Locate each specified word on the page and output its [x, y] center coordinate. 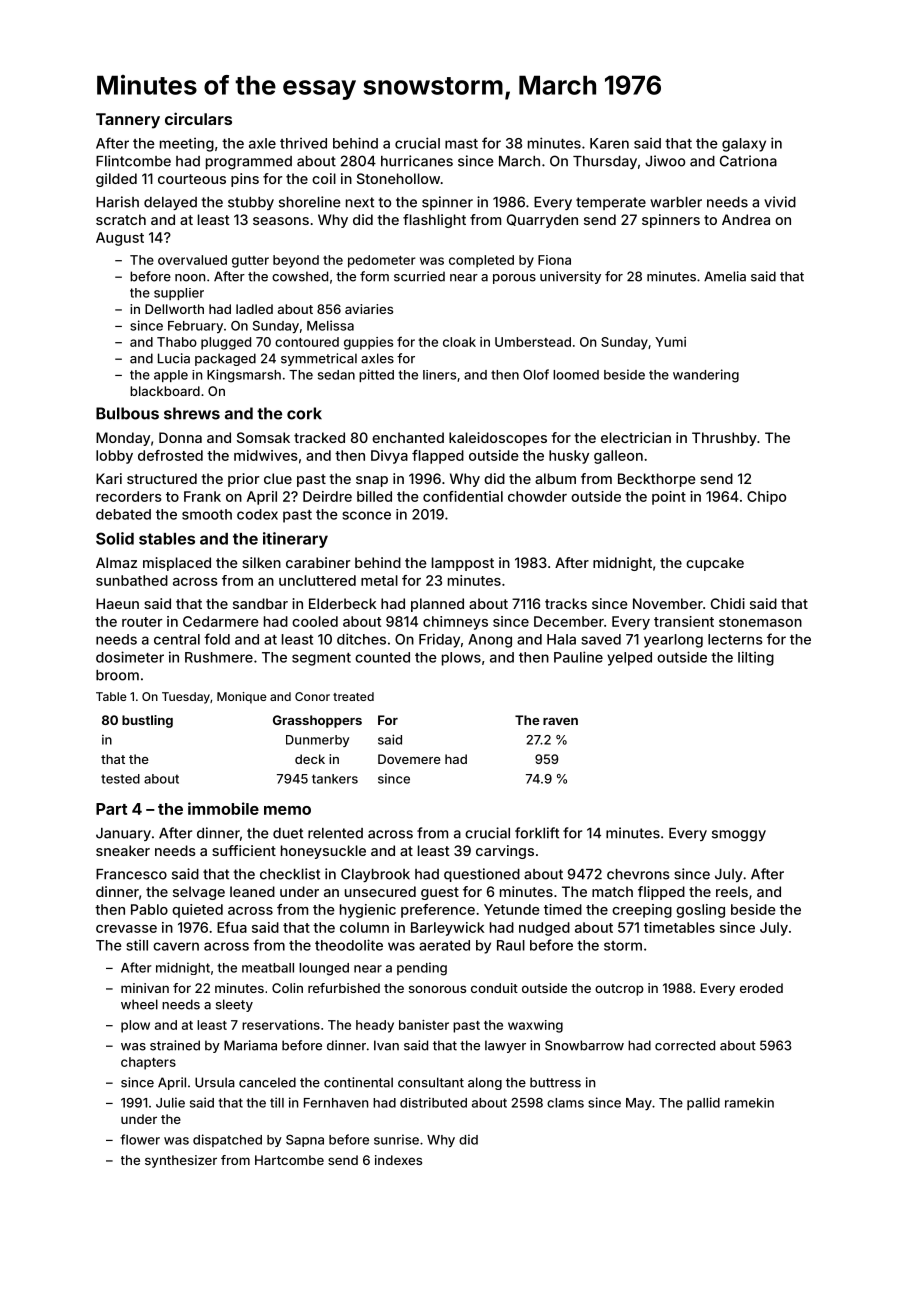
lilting [756, 658]
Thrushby [724, 439]
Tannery [128, 121]
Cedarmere [221, 621]
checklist [290, 874]
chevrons [638, 874]
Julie [170, 1102]
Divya [389, 457]
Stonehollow [398, 178]
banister [424, 1025]
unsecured [380, 891]
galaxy [744, 145]
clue [278, 478]
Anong [490, 641]
